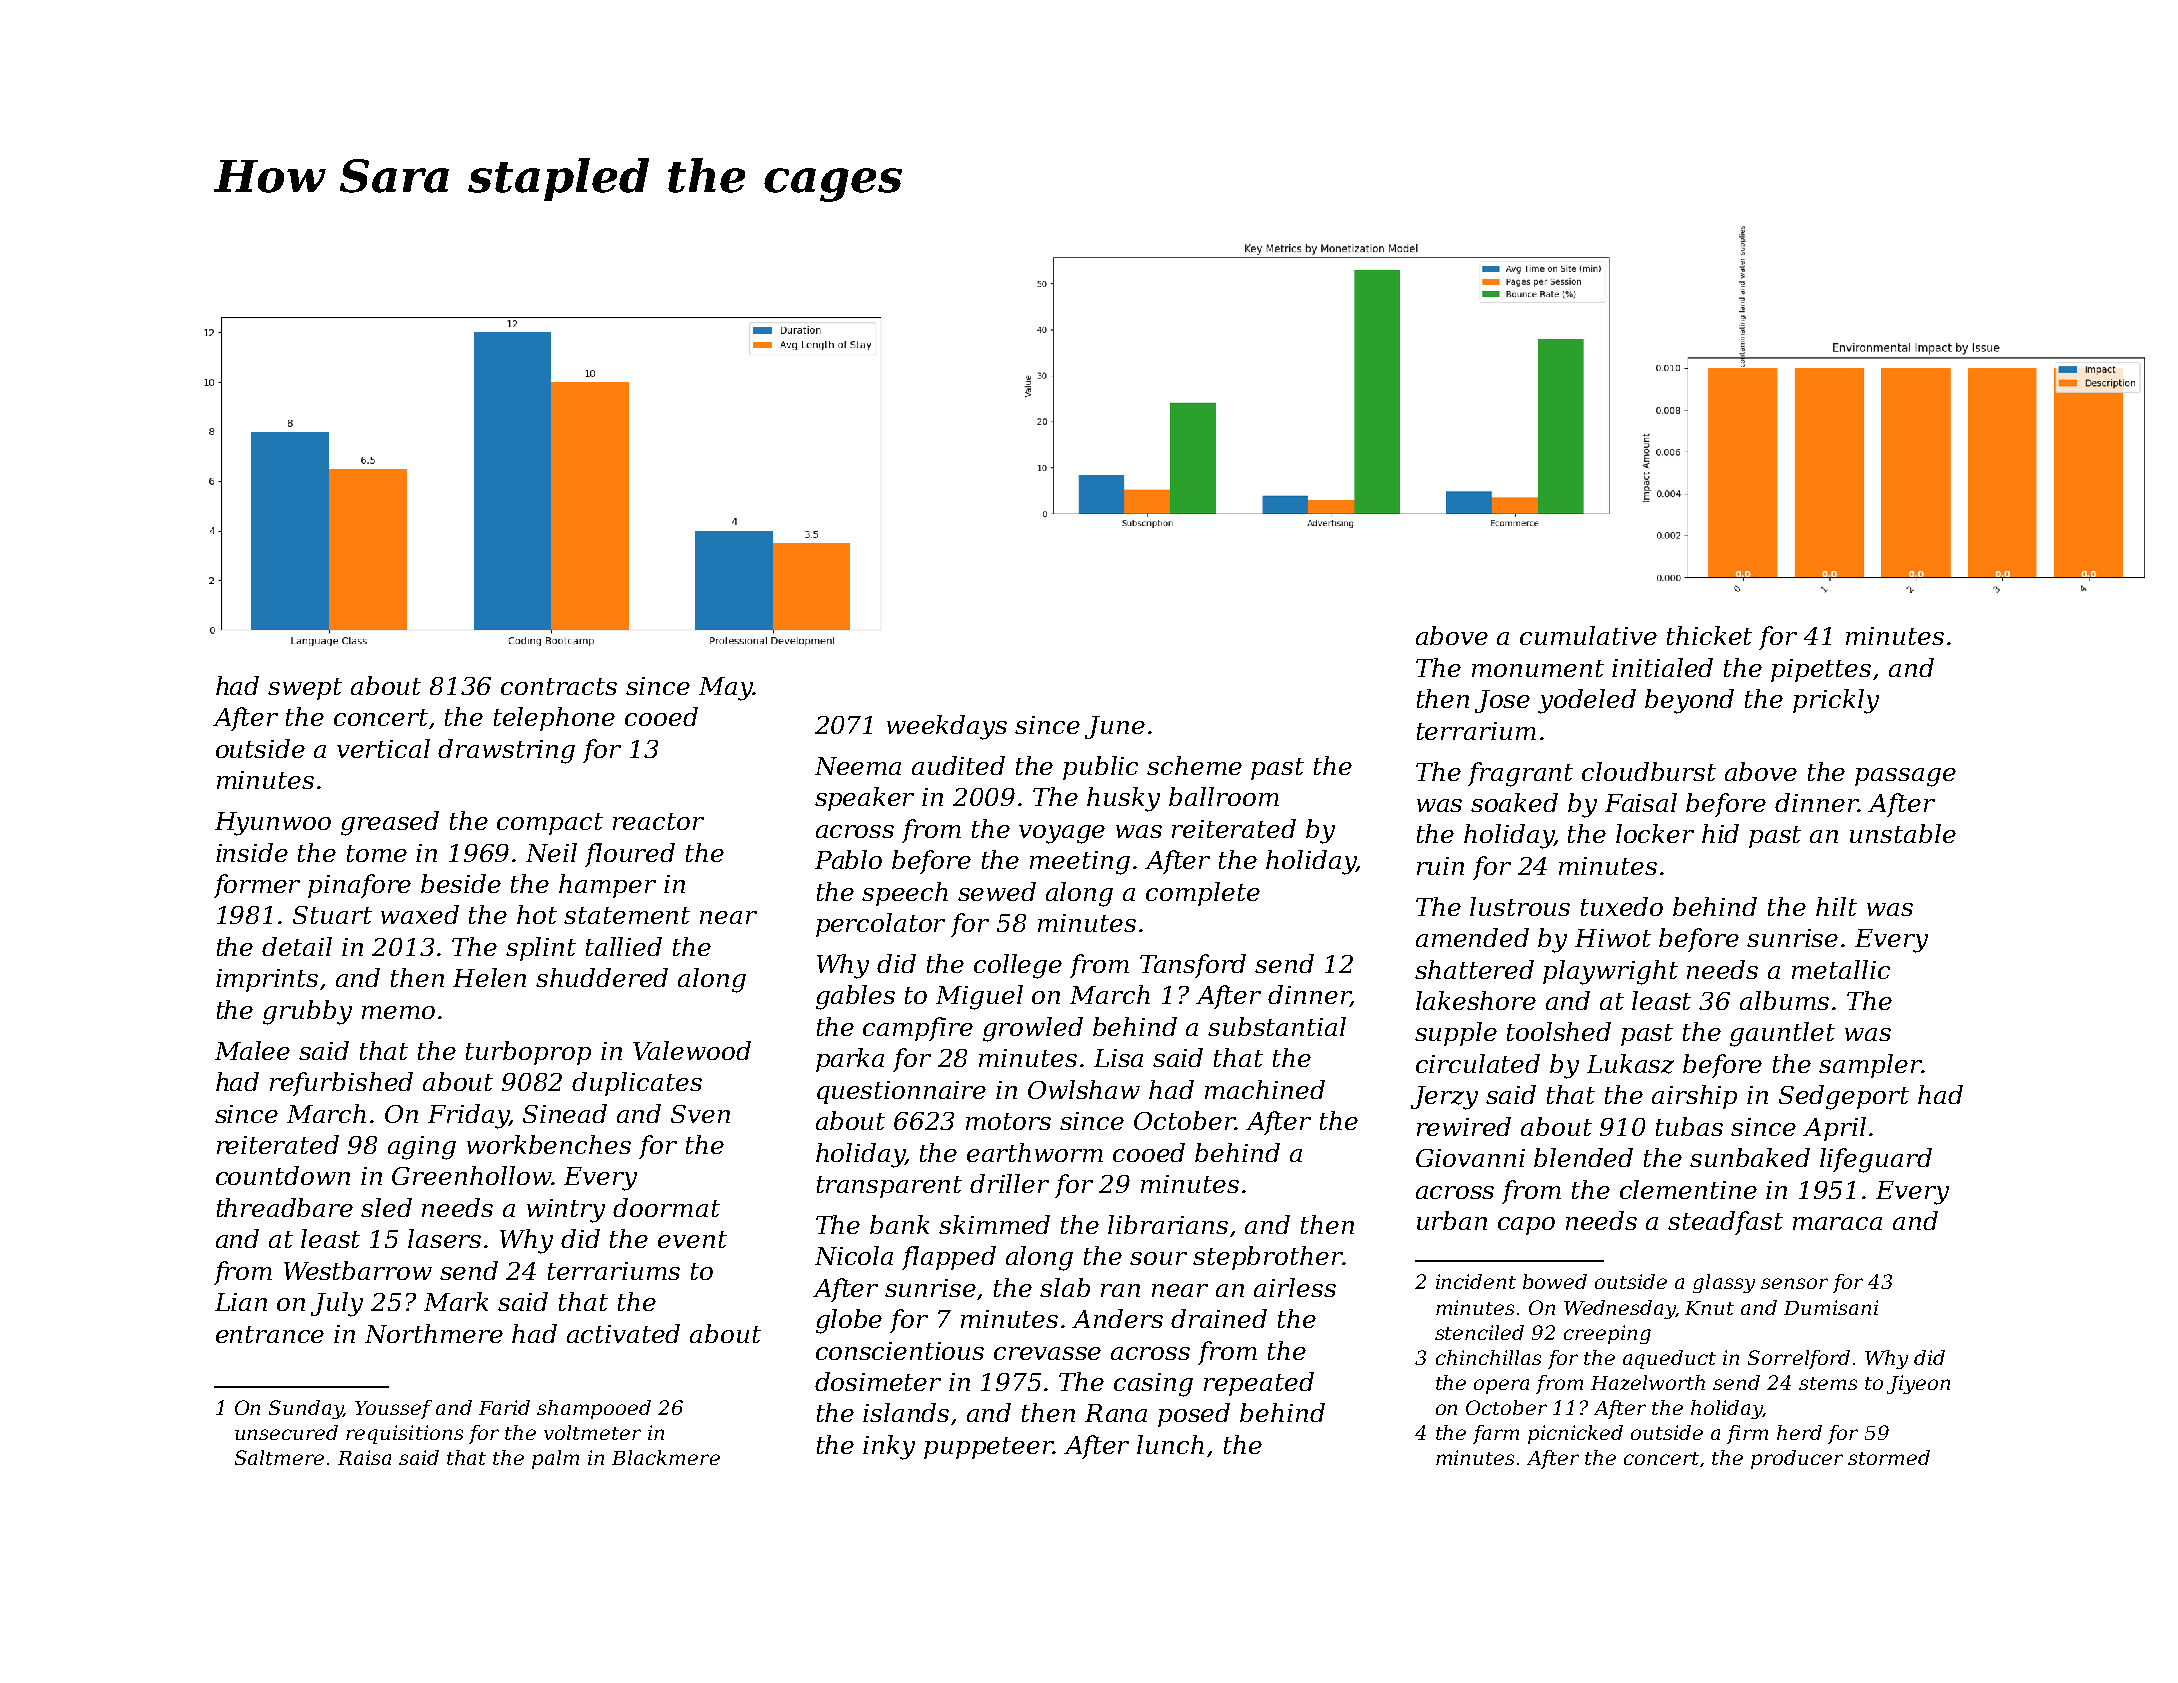 The width and height of the page is (2178, 1683). What do you see at coordinates (551, 852) in the page?
I see `Neil` at bounding box center [551, 852].
